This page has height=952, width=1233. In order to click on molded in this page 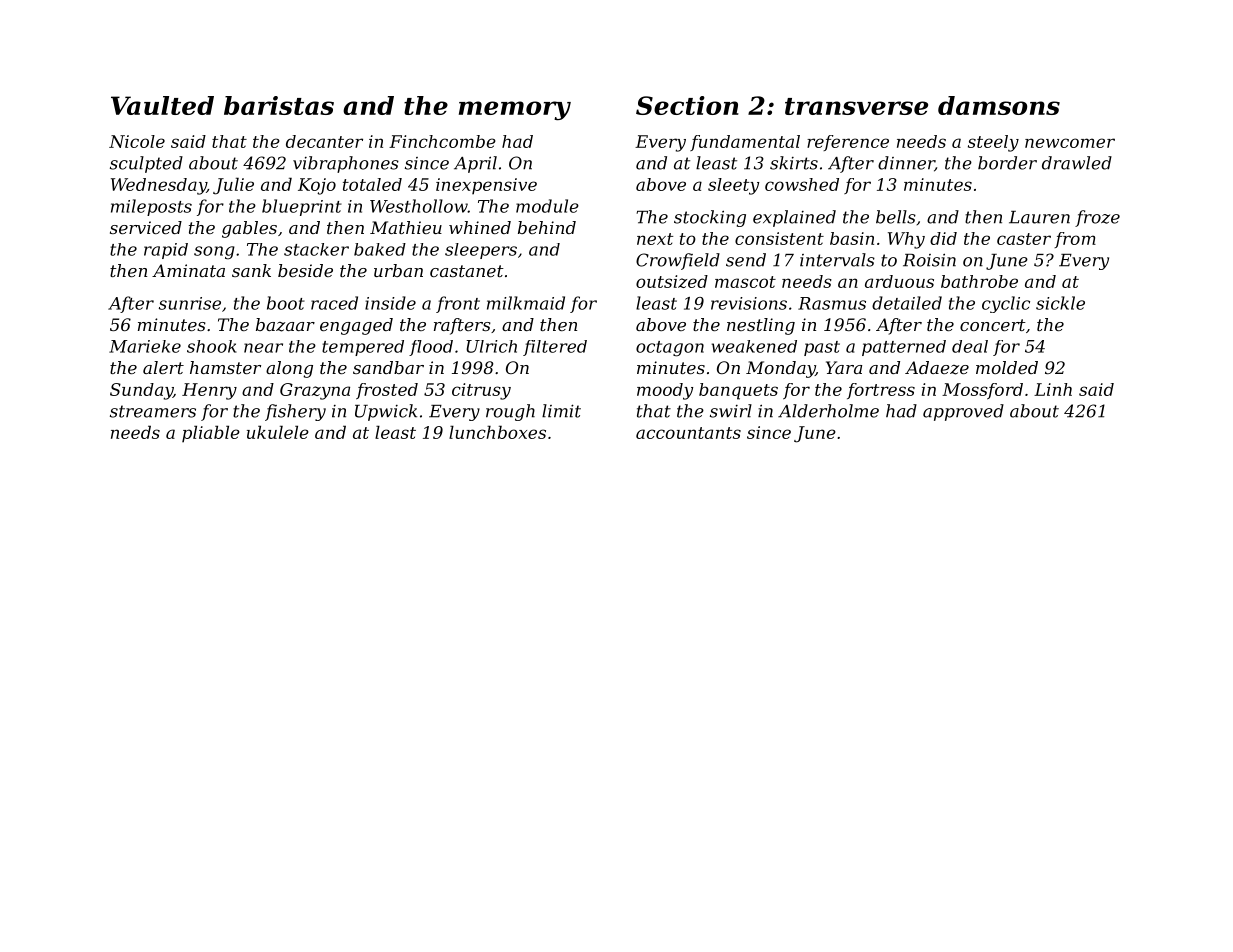, I will do `click(1007, 367)`.
